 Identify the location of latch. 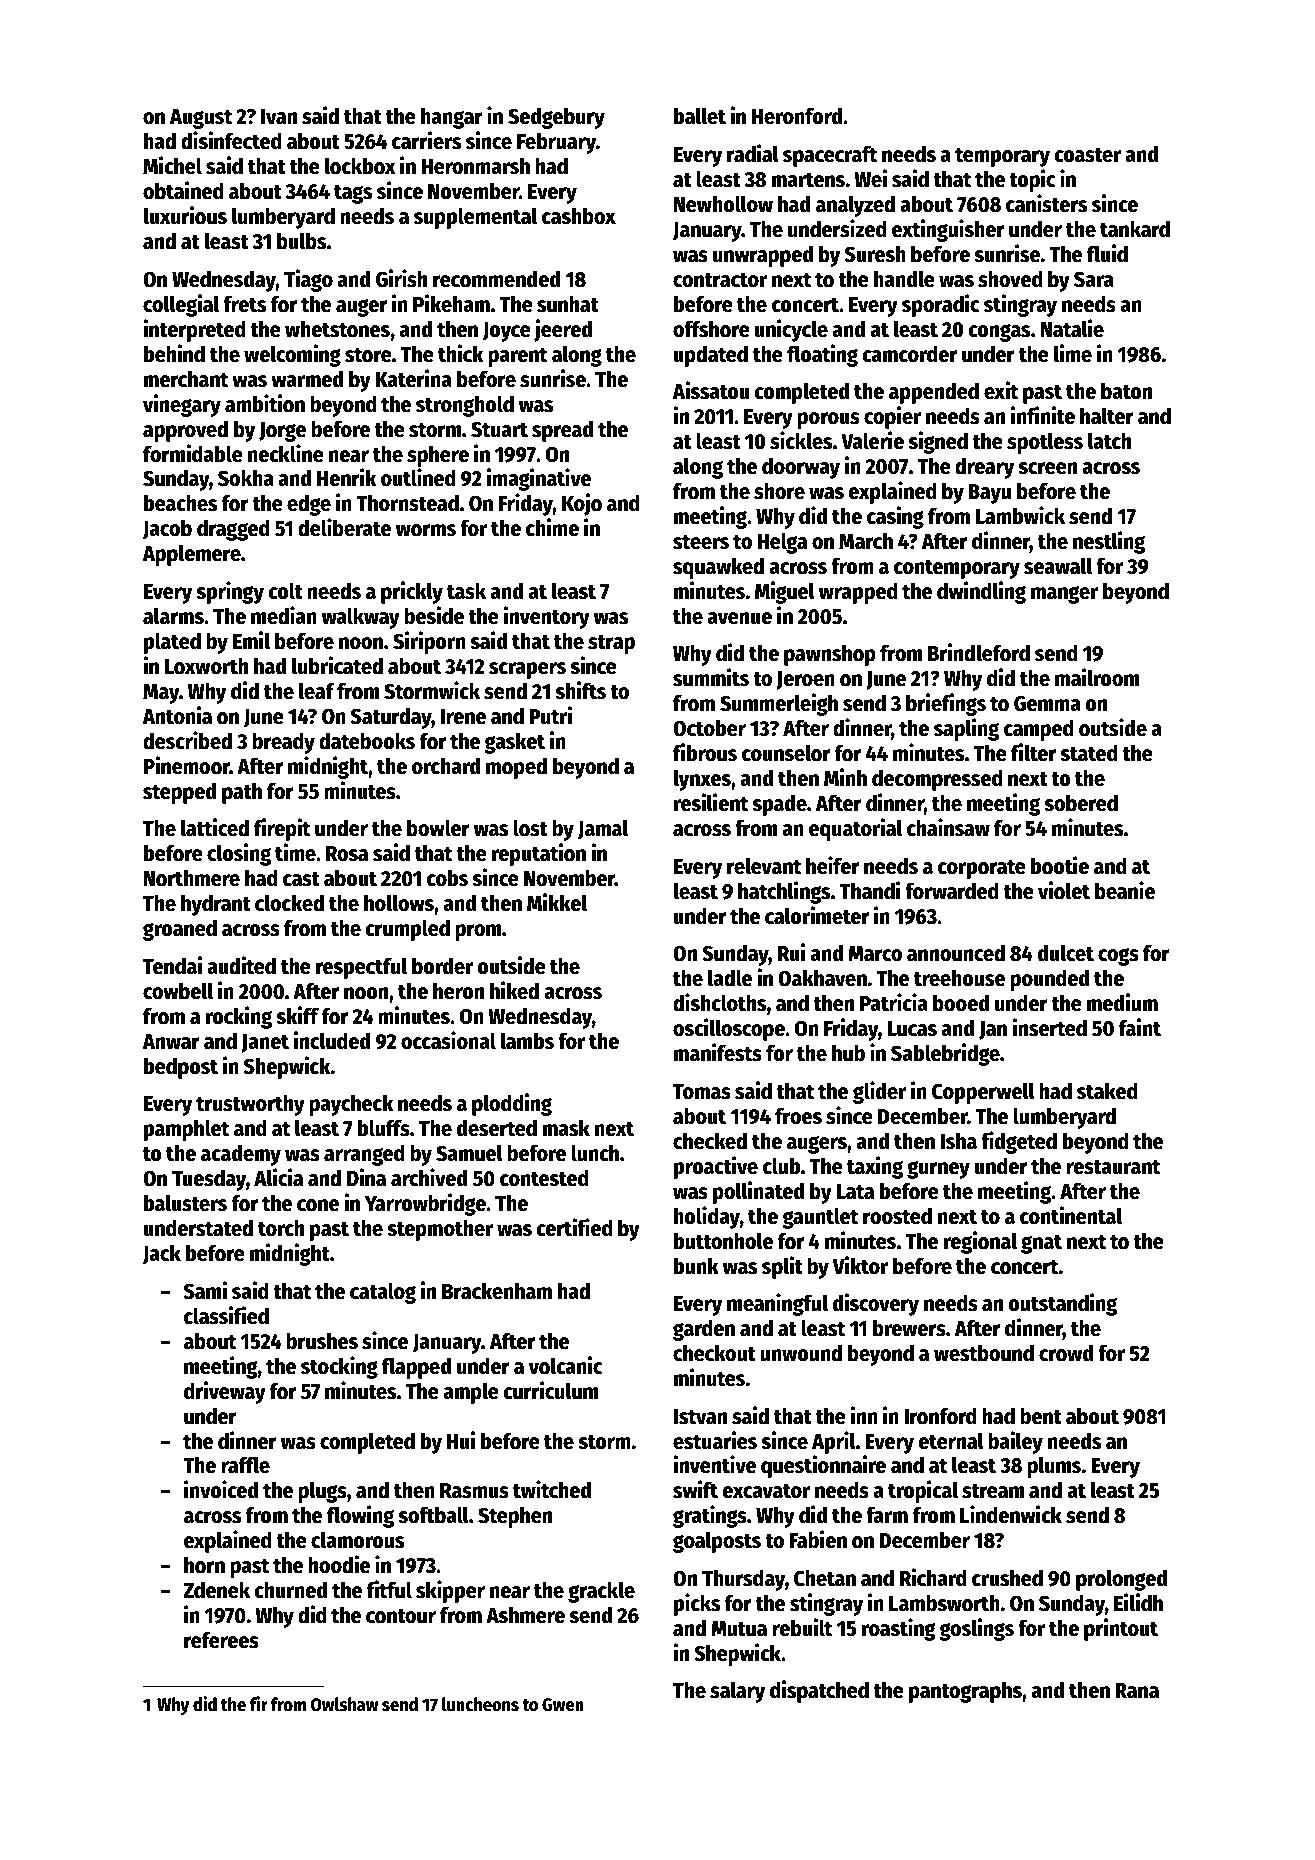
(1109, 441).
